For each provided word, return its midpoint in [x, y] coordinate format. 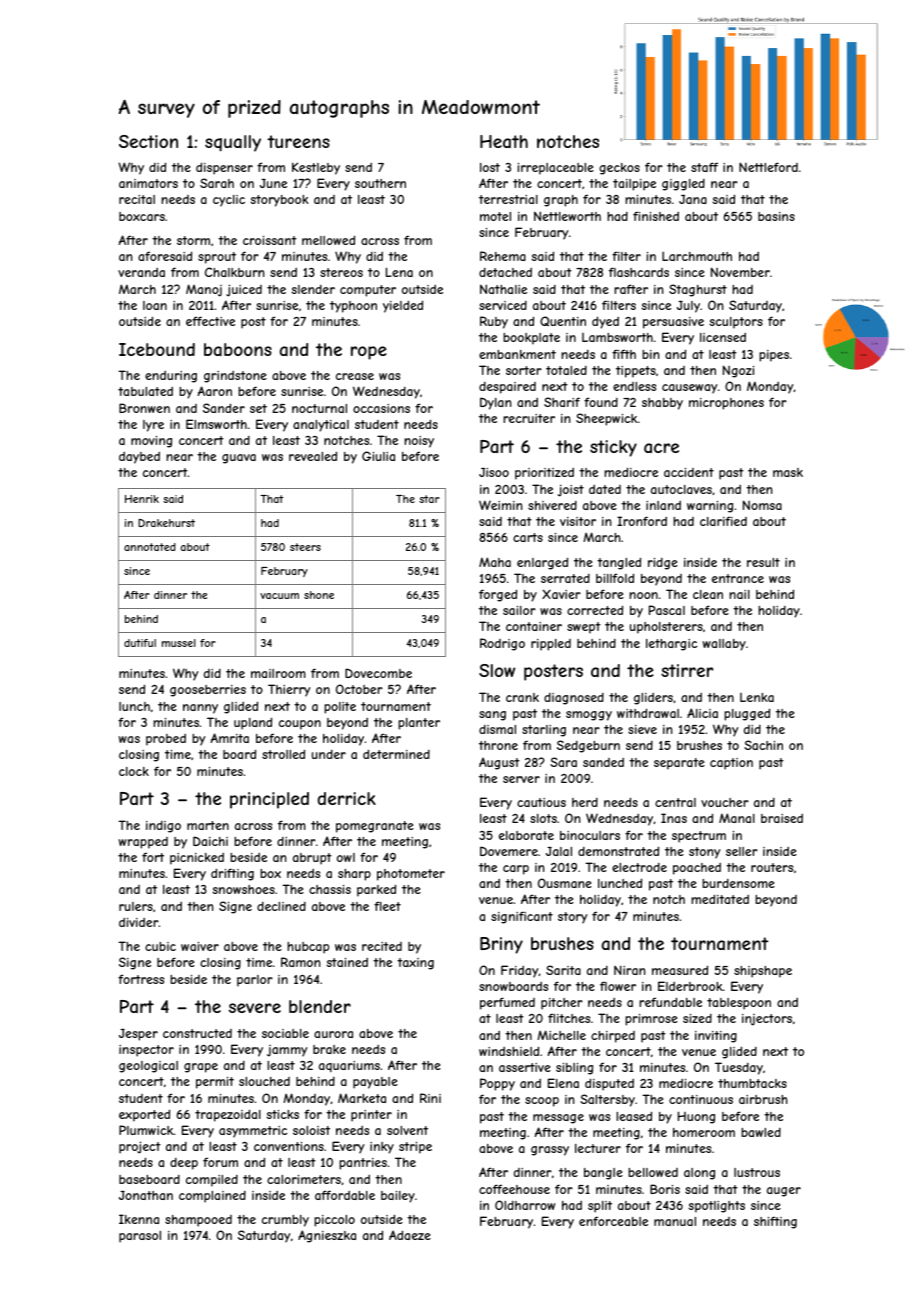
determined [396, 754]
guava [239, 459]
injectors [767, 1020]
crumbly [285, 1221]
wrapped [143, 843]
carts [528, 537]
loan [155, 305]
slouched [264, 1081]
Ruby [494, 322]
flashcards [639, 272]
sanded [603, 762]
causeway [689, 389]
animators [148, 183]
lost [490, 167]
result [763, 562]
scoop [542, 1102]
